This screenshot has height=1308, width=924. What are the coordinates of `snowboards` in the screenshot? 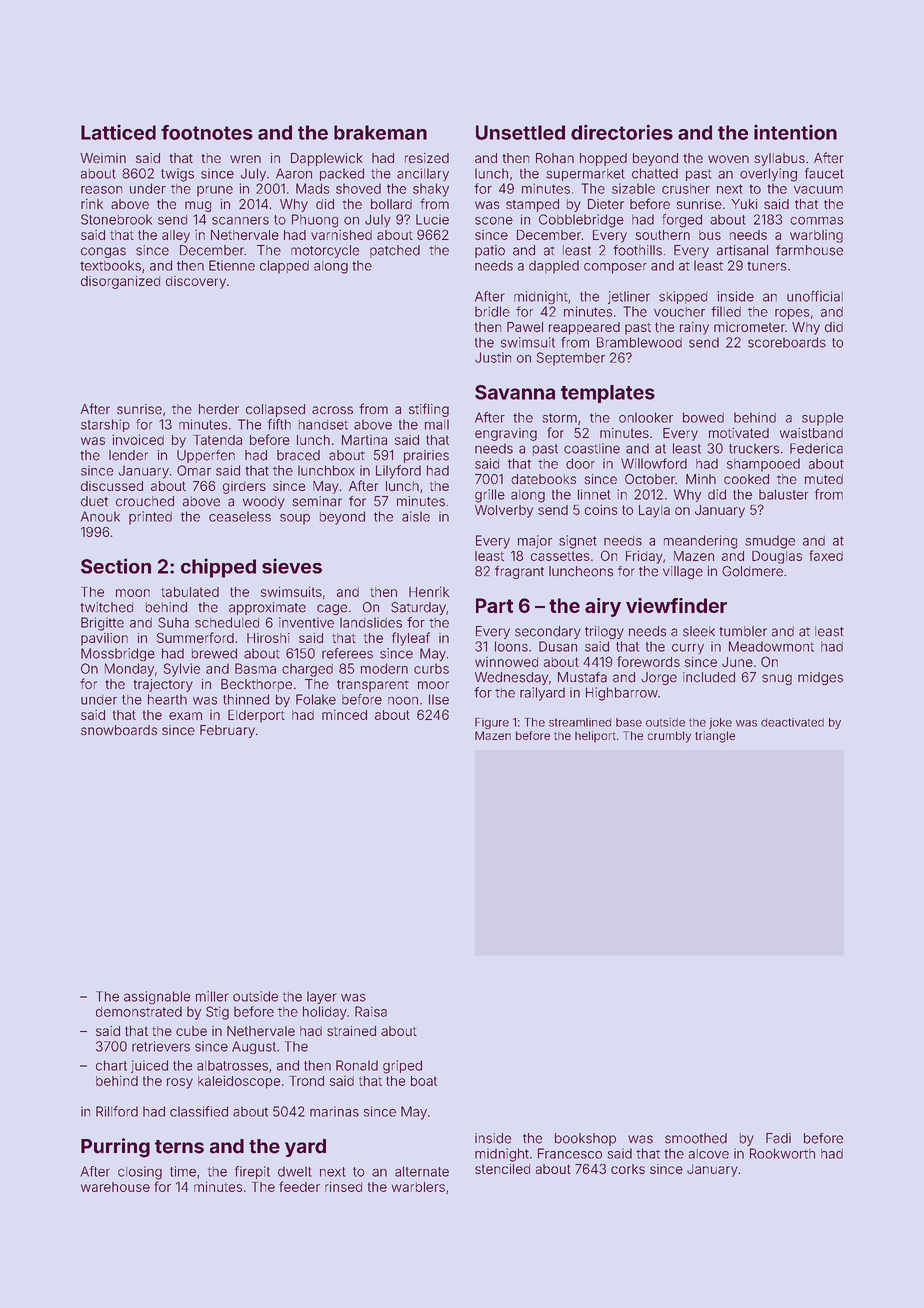 It's located at (119, 730).
